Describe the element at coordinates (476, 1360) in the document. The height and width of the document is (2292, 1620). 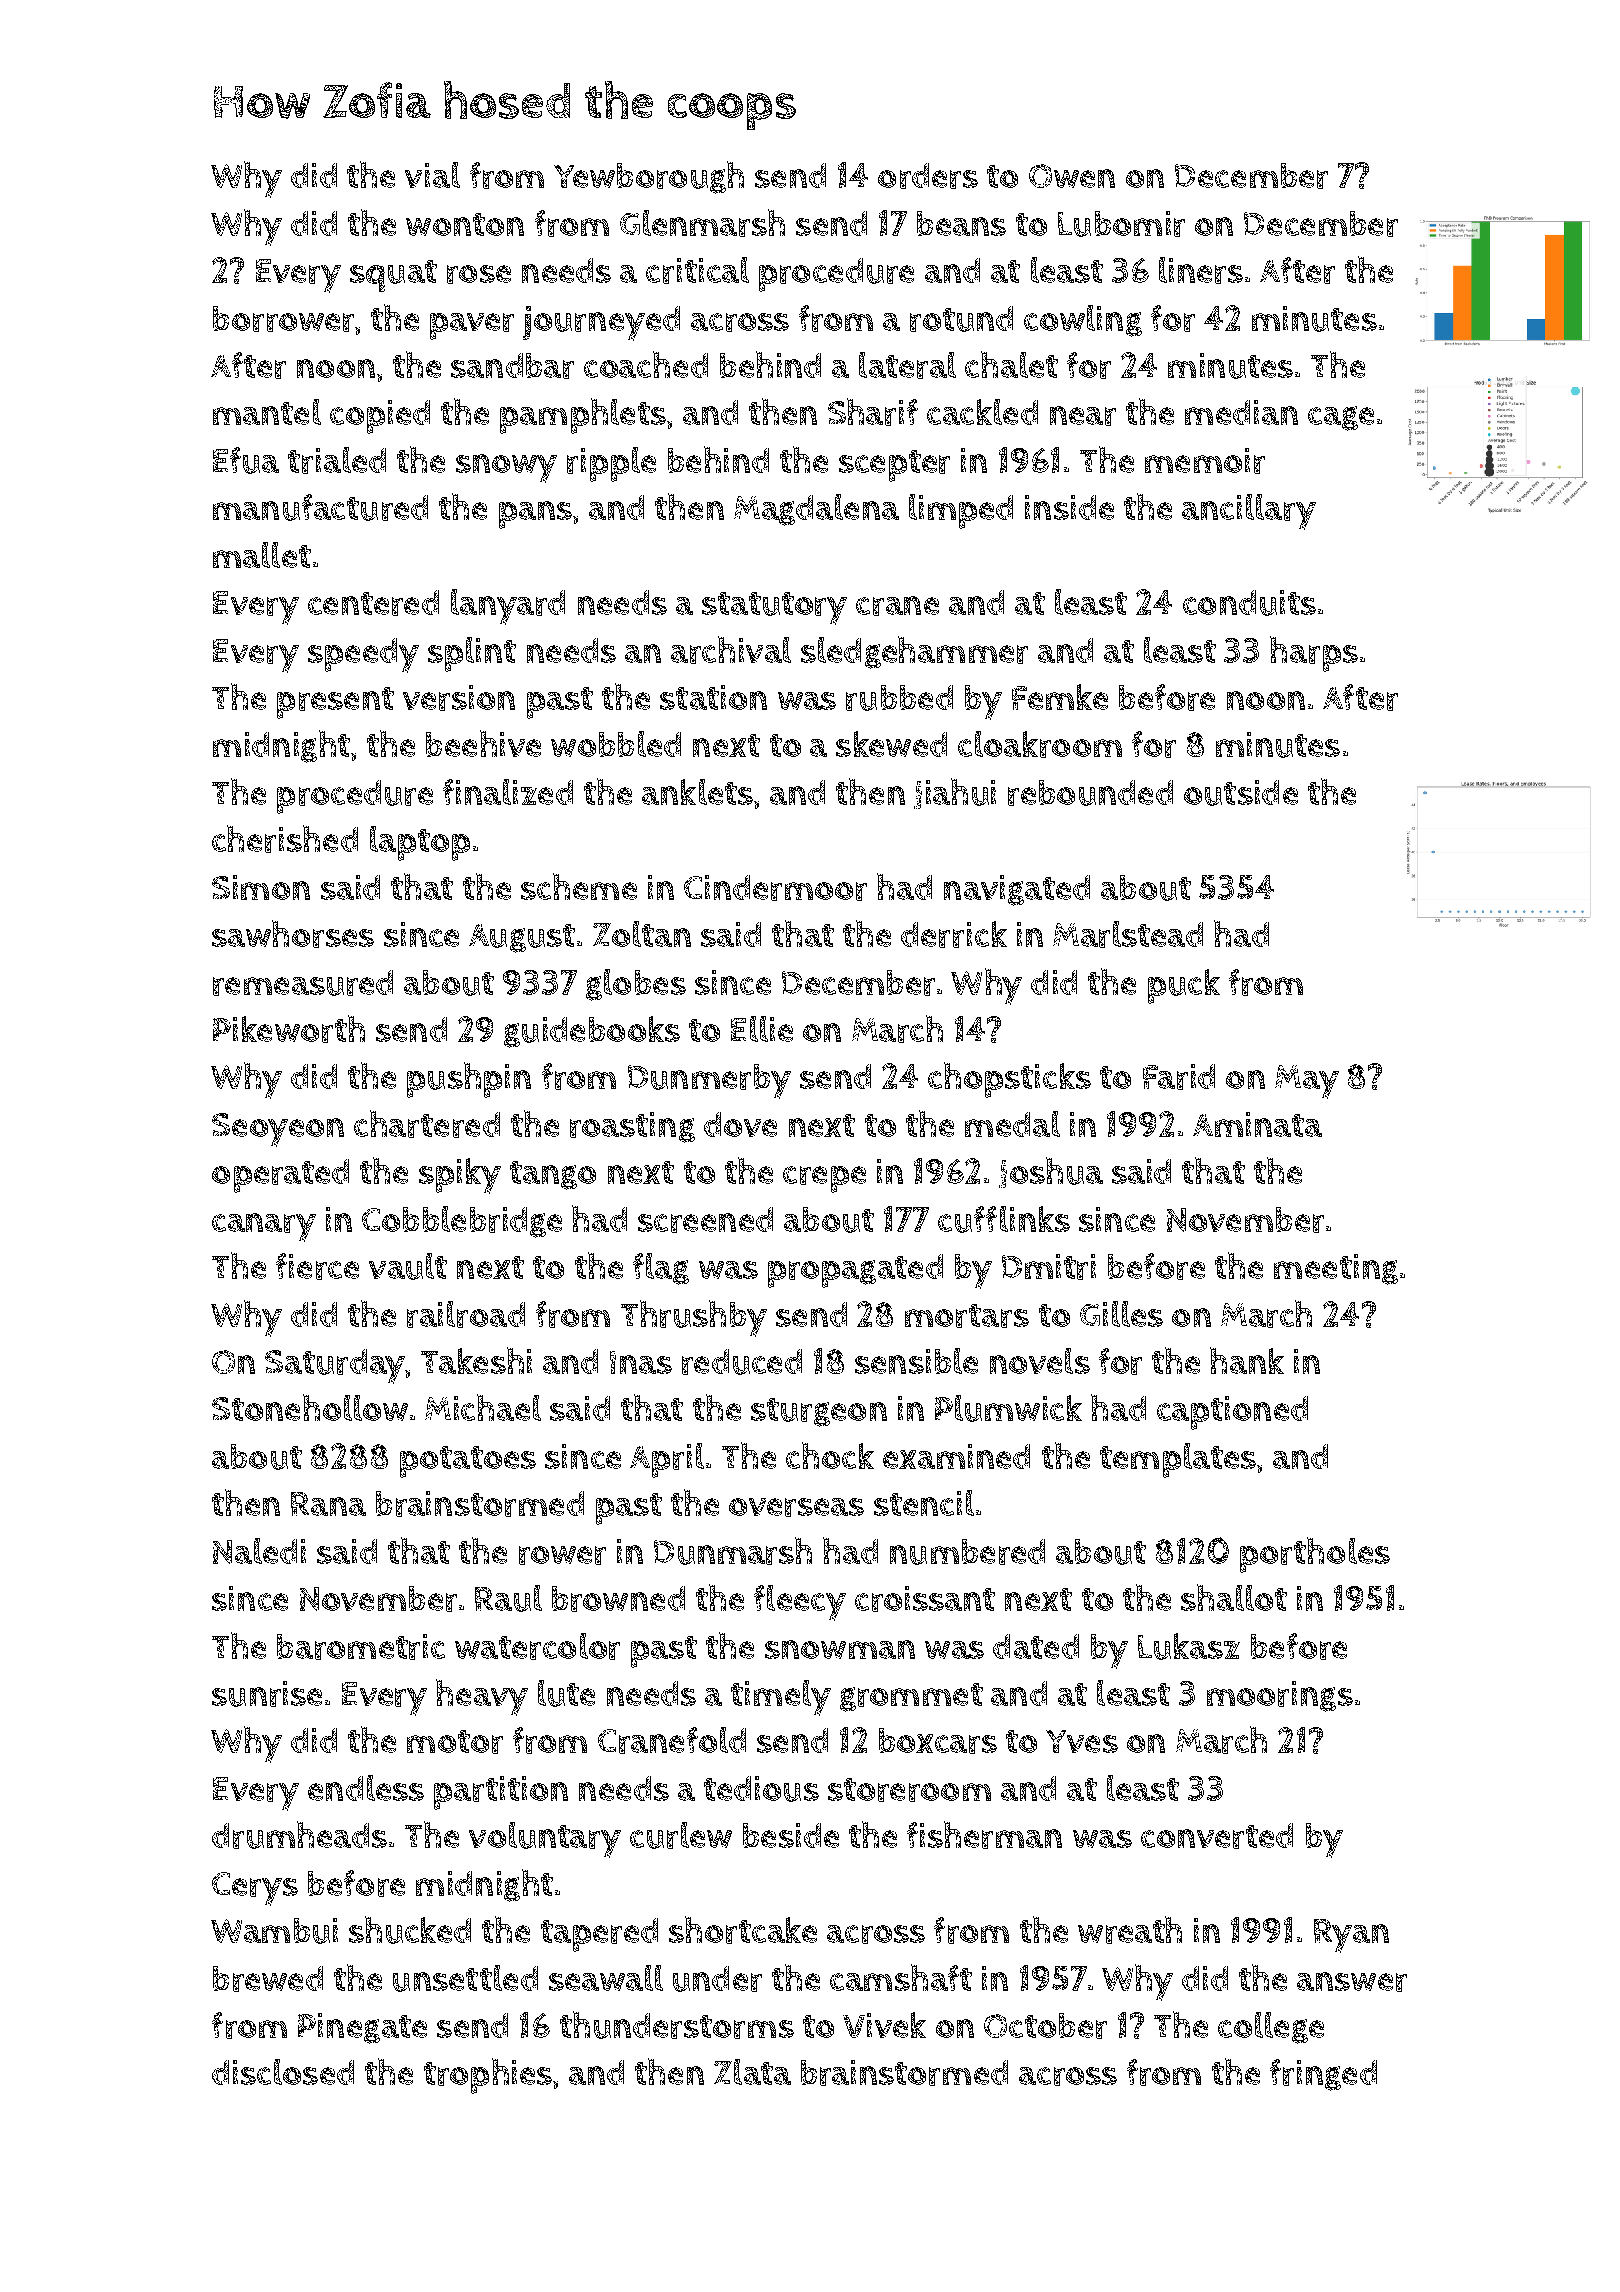
I see `Takeshi` at that location.
